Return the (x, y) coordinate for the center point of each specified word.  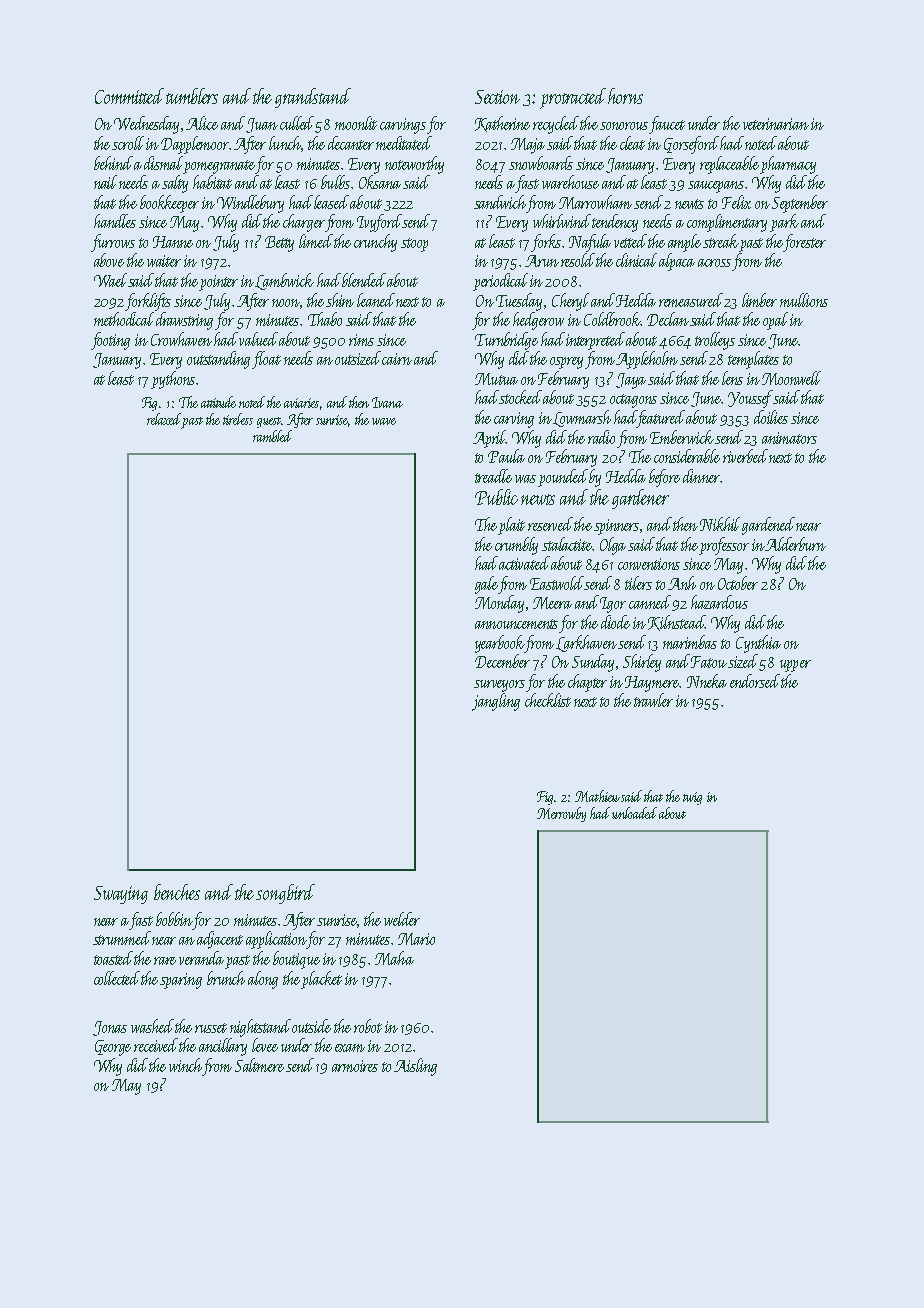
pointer (218, 283)
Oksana (380, 182)
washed (152, 1026)
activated (525, 563)
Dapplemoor (195, 145)
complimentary (727, 223)
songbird (285, 894)
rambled (272, 436)
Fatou (709, 662)
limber (759, 300)
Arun (542, 261)
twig (692, 798)
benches (177, 892)
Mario (416, 939)
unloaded (634, 813)
